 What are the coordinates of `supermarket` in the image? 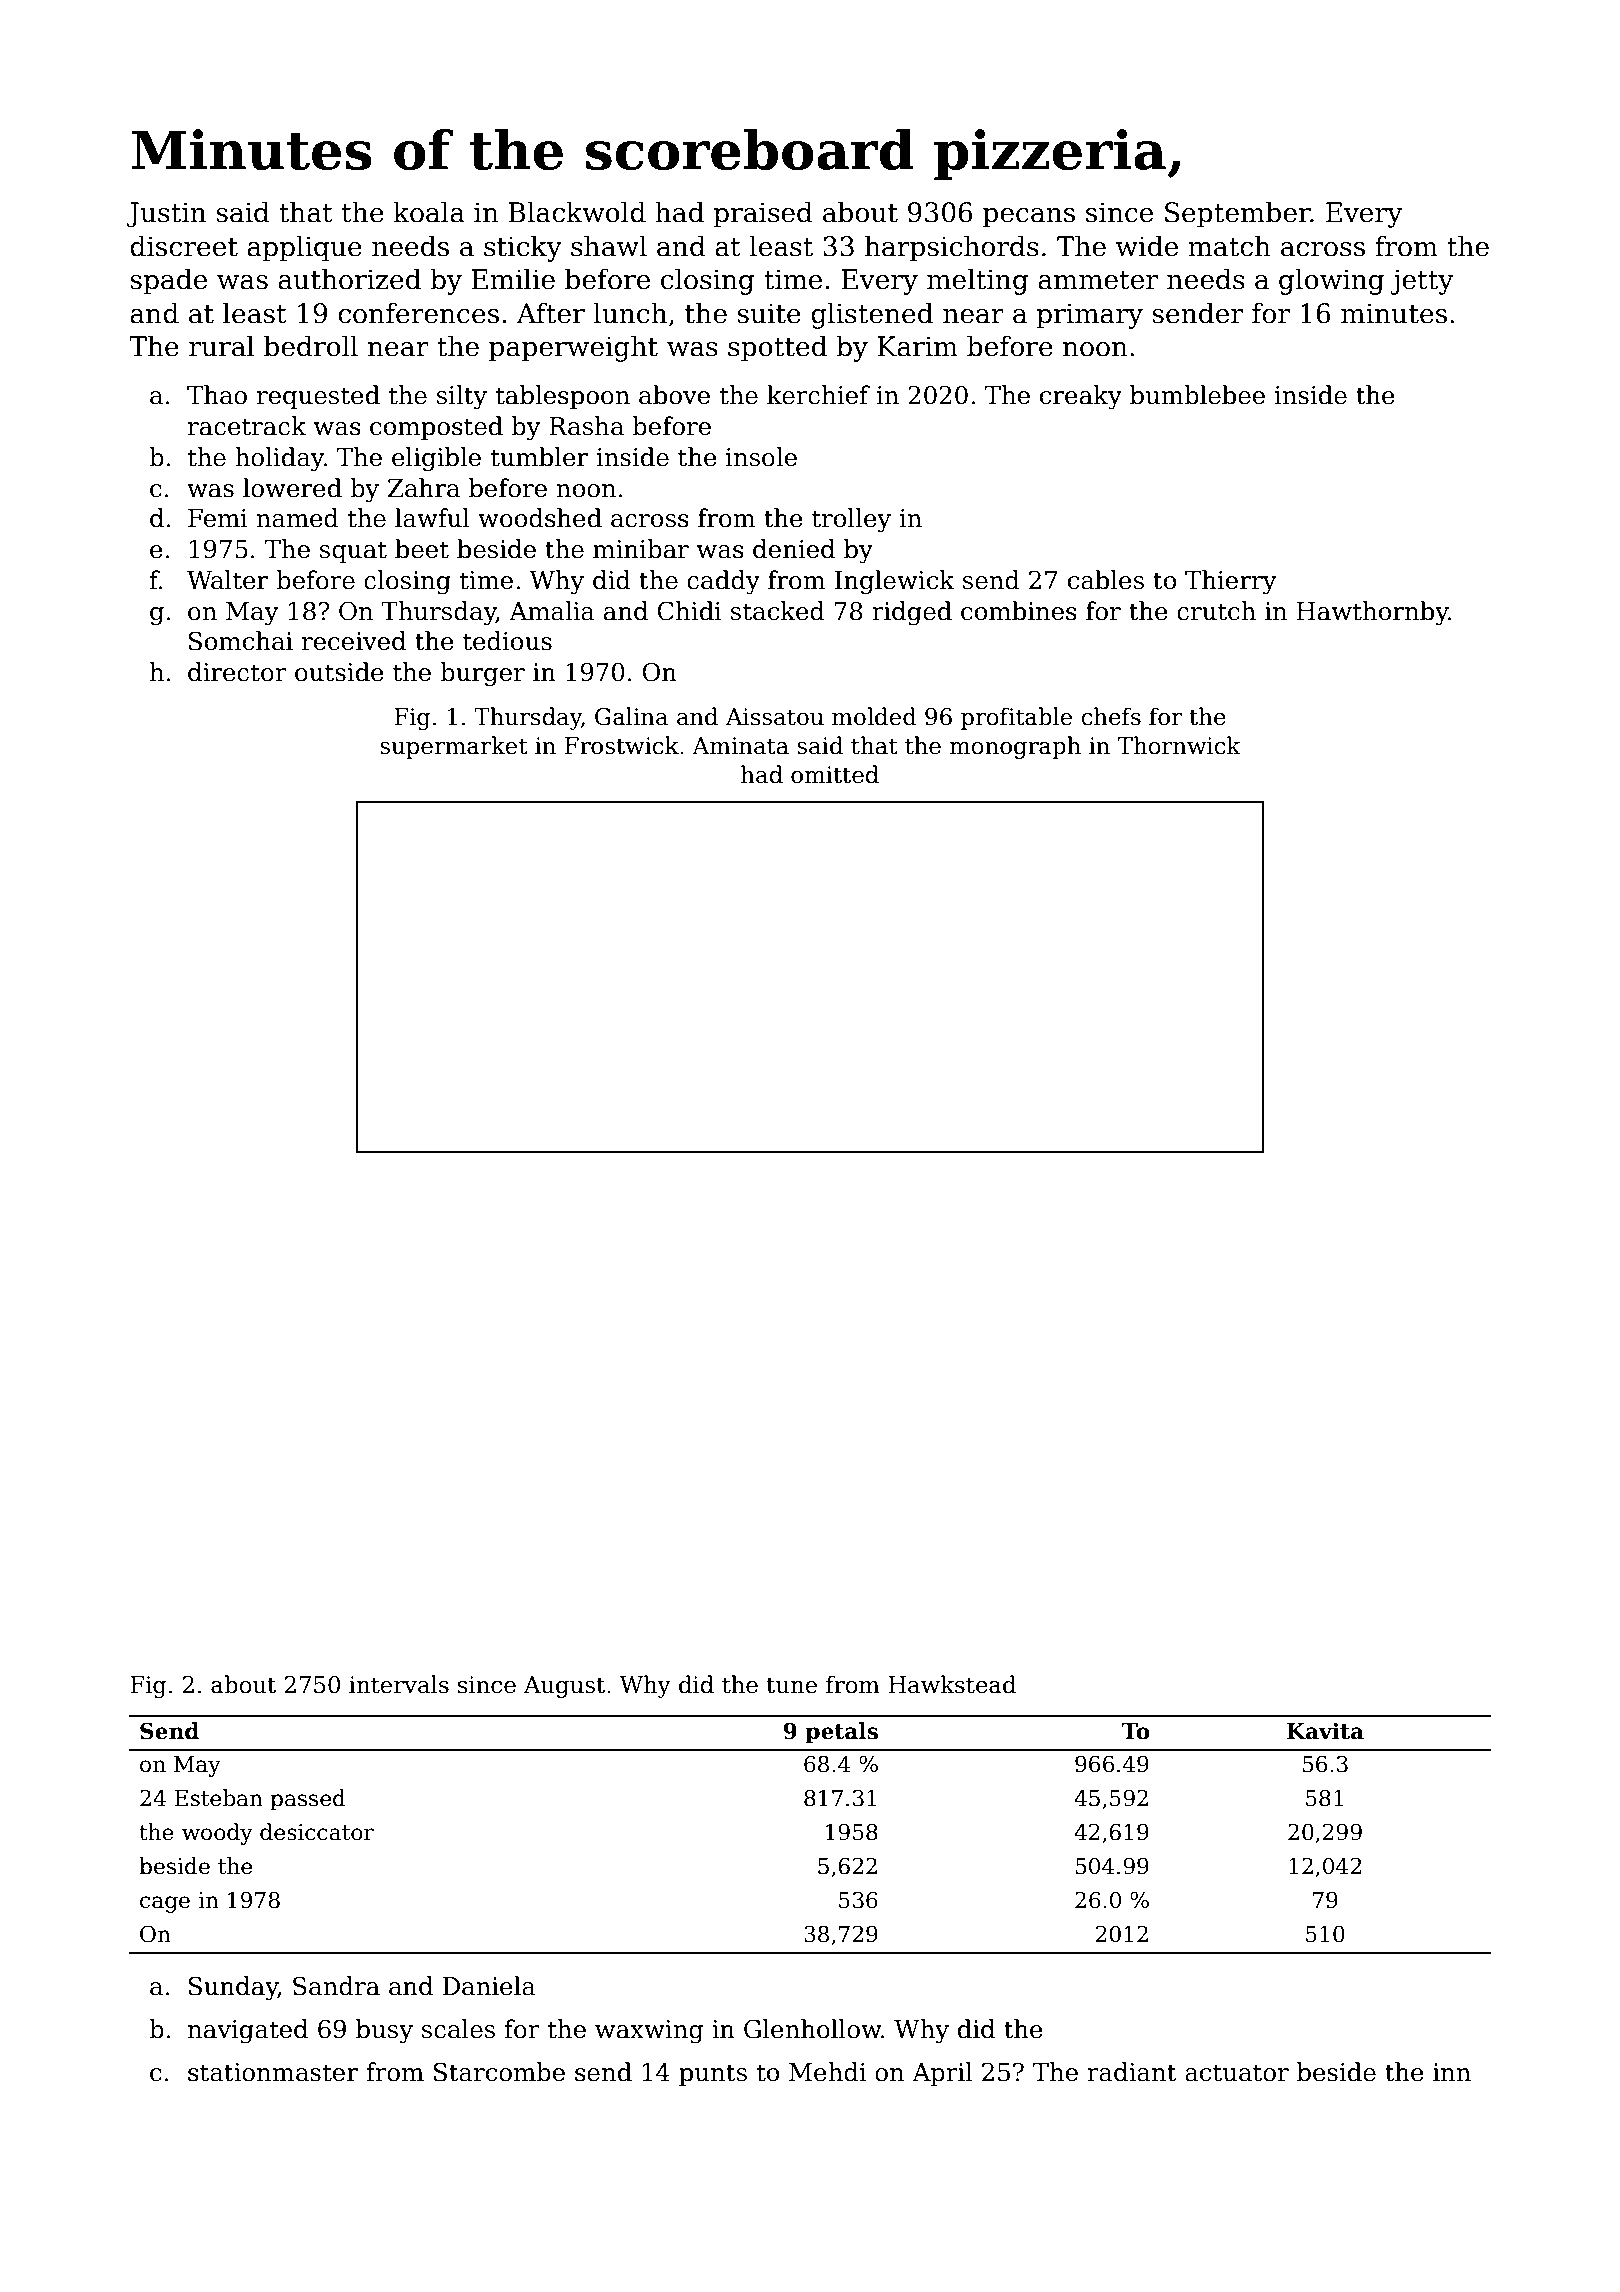 It's located at (454, 747).
